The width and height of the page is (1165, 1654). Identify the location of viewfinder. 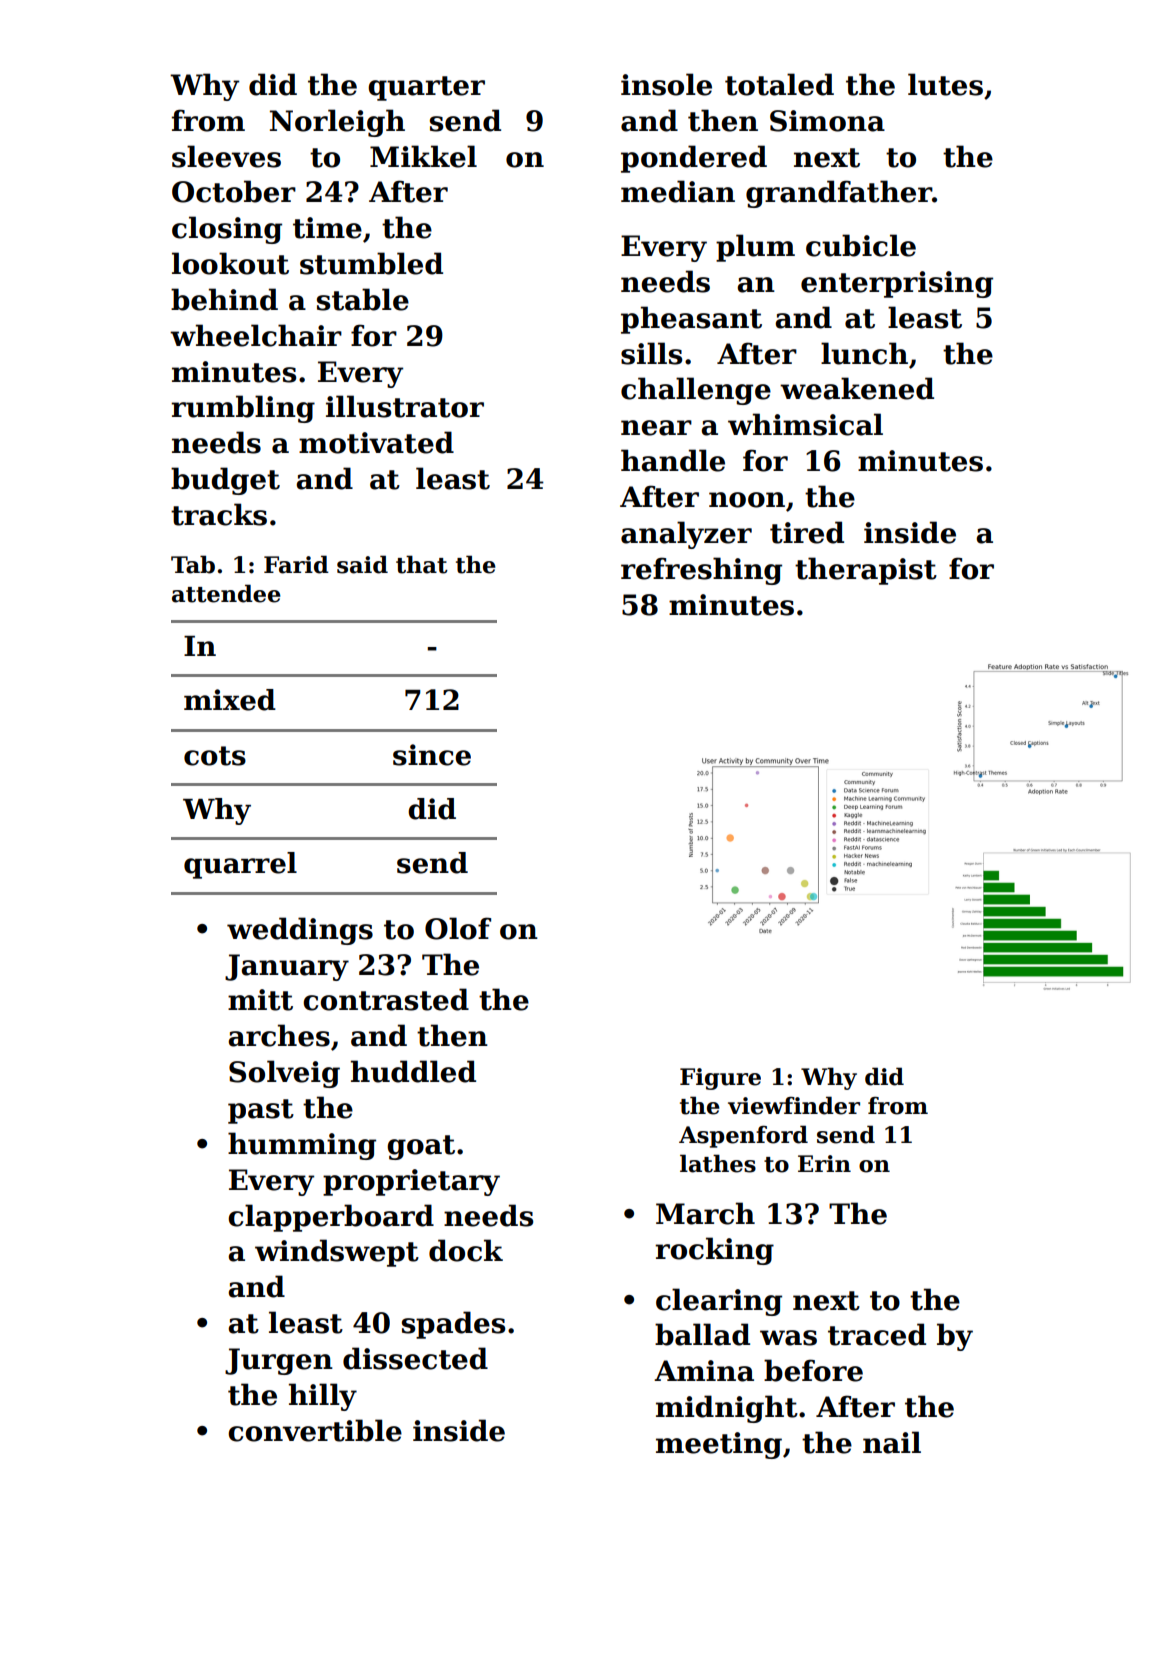
(794, 1105).
